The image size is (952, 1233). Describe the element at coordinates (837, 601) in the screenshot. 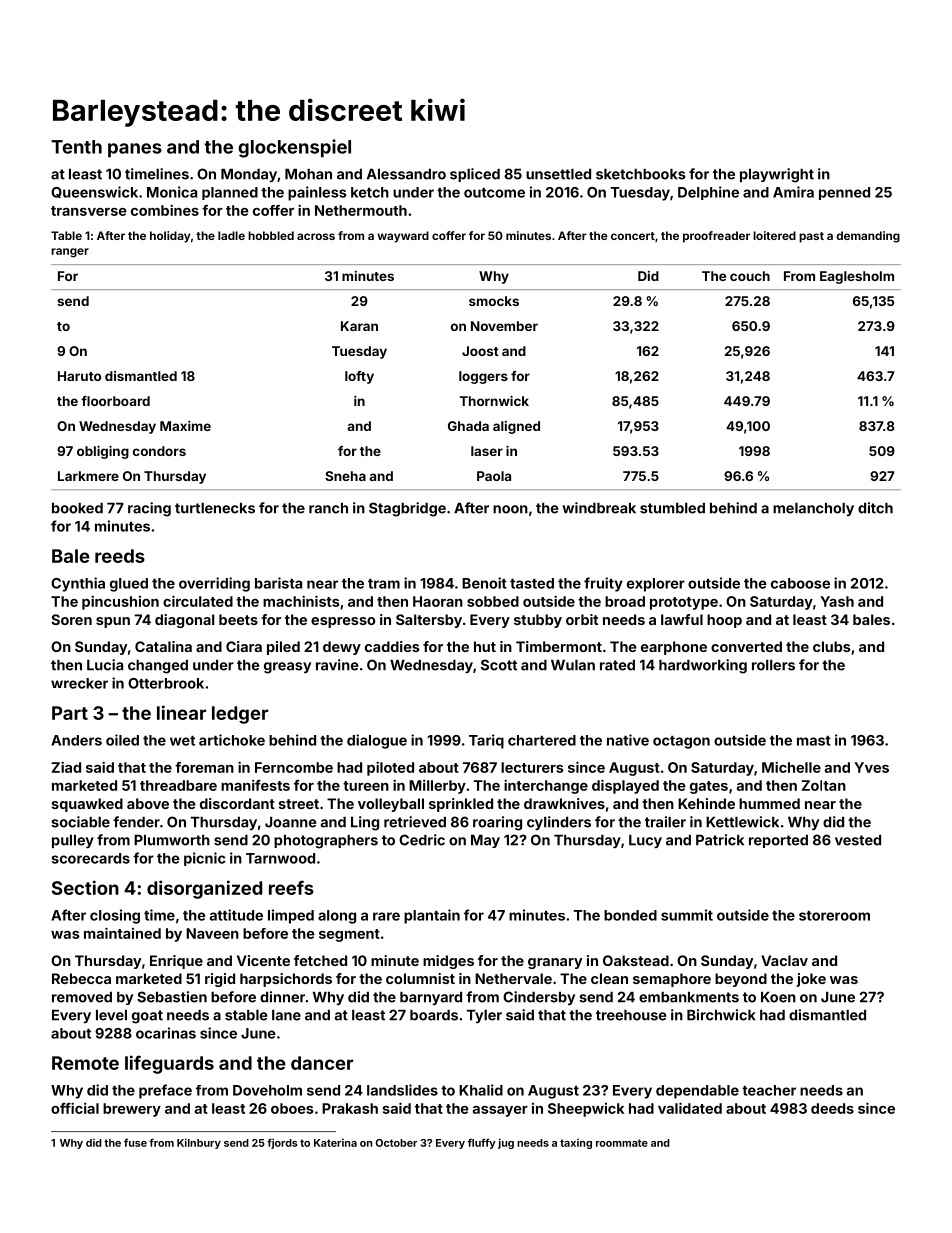

I see `Yash` at that location.
